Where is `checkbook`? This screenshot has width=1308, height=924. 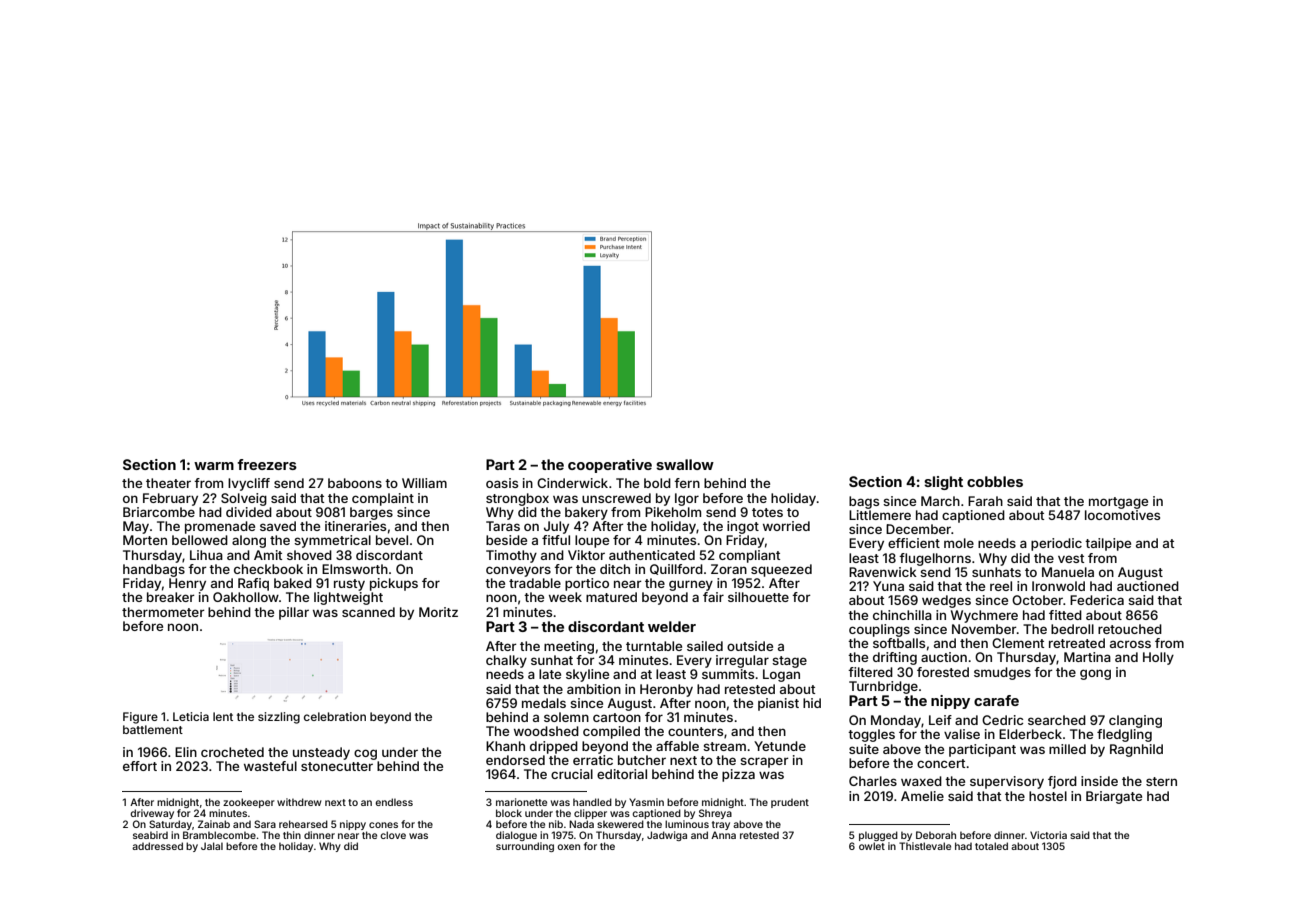
checkbook is located at coordinates (268, 569).
